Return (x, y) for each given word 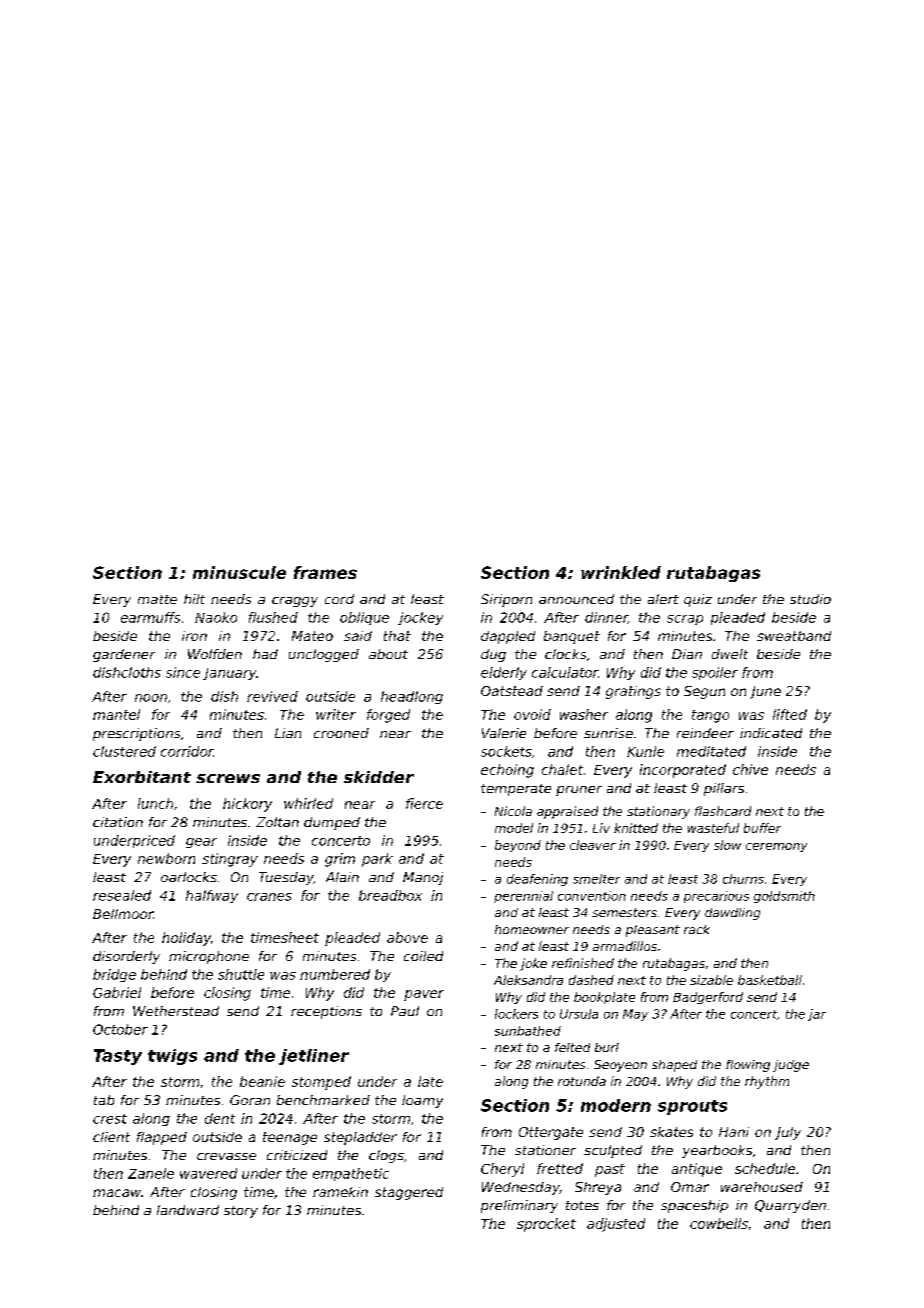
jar (817, 1015)
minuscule (239, 572)
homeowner (532, 929)
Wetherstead (176, 1011)
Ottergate (551, 1133)
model (514, 828)
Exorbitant (142, 777)
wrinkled (621, 572)
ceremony (776, 847)
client (111, 1137)
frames (325, 572)
